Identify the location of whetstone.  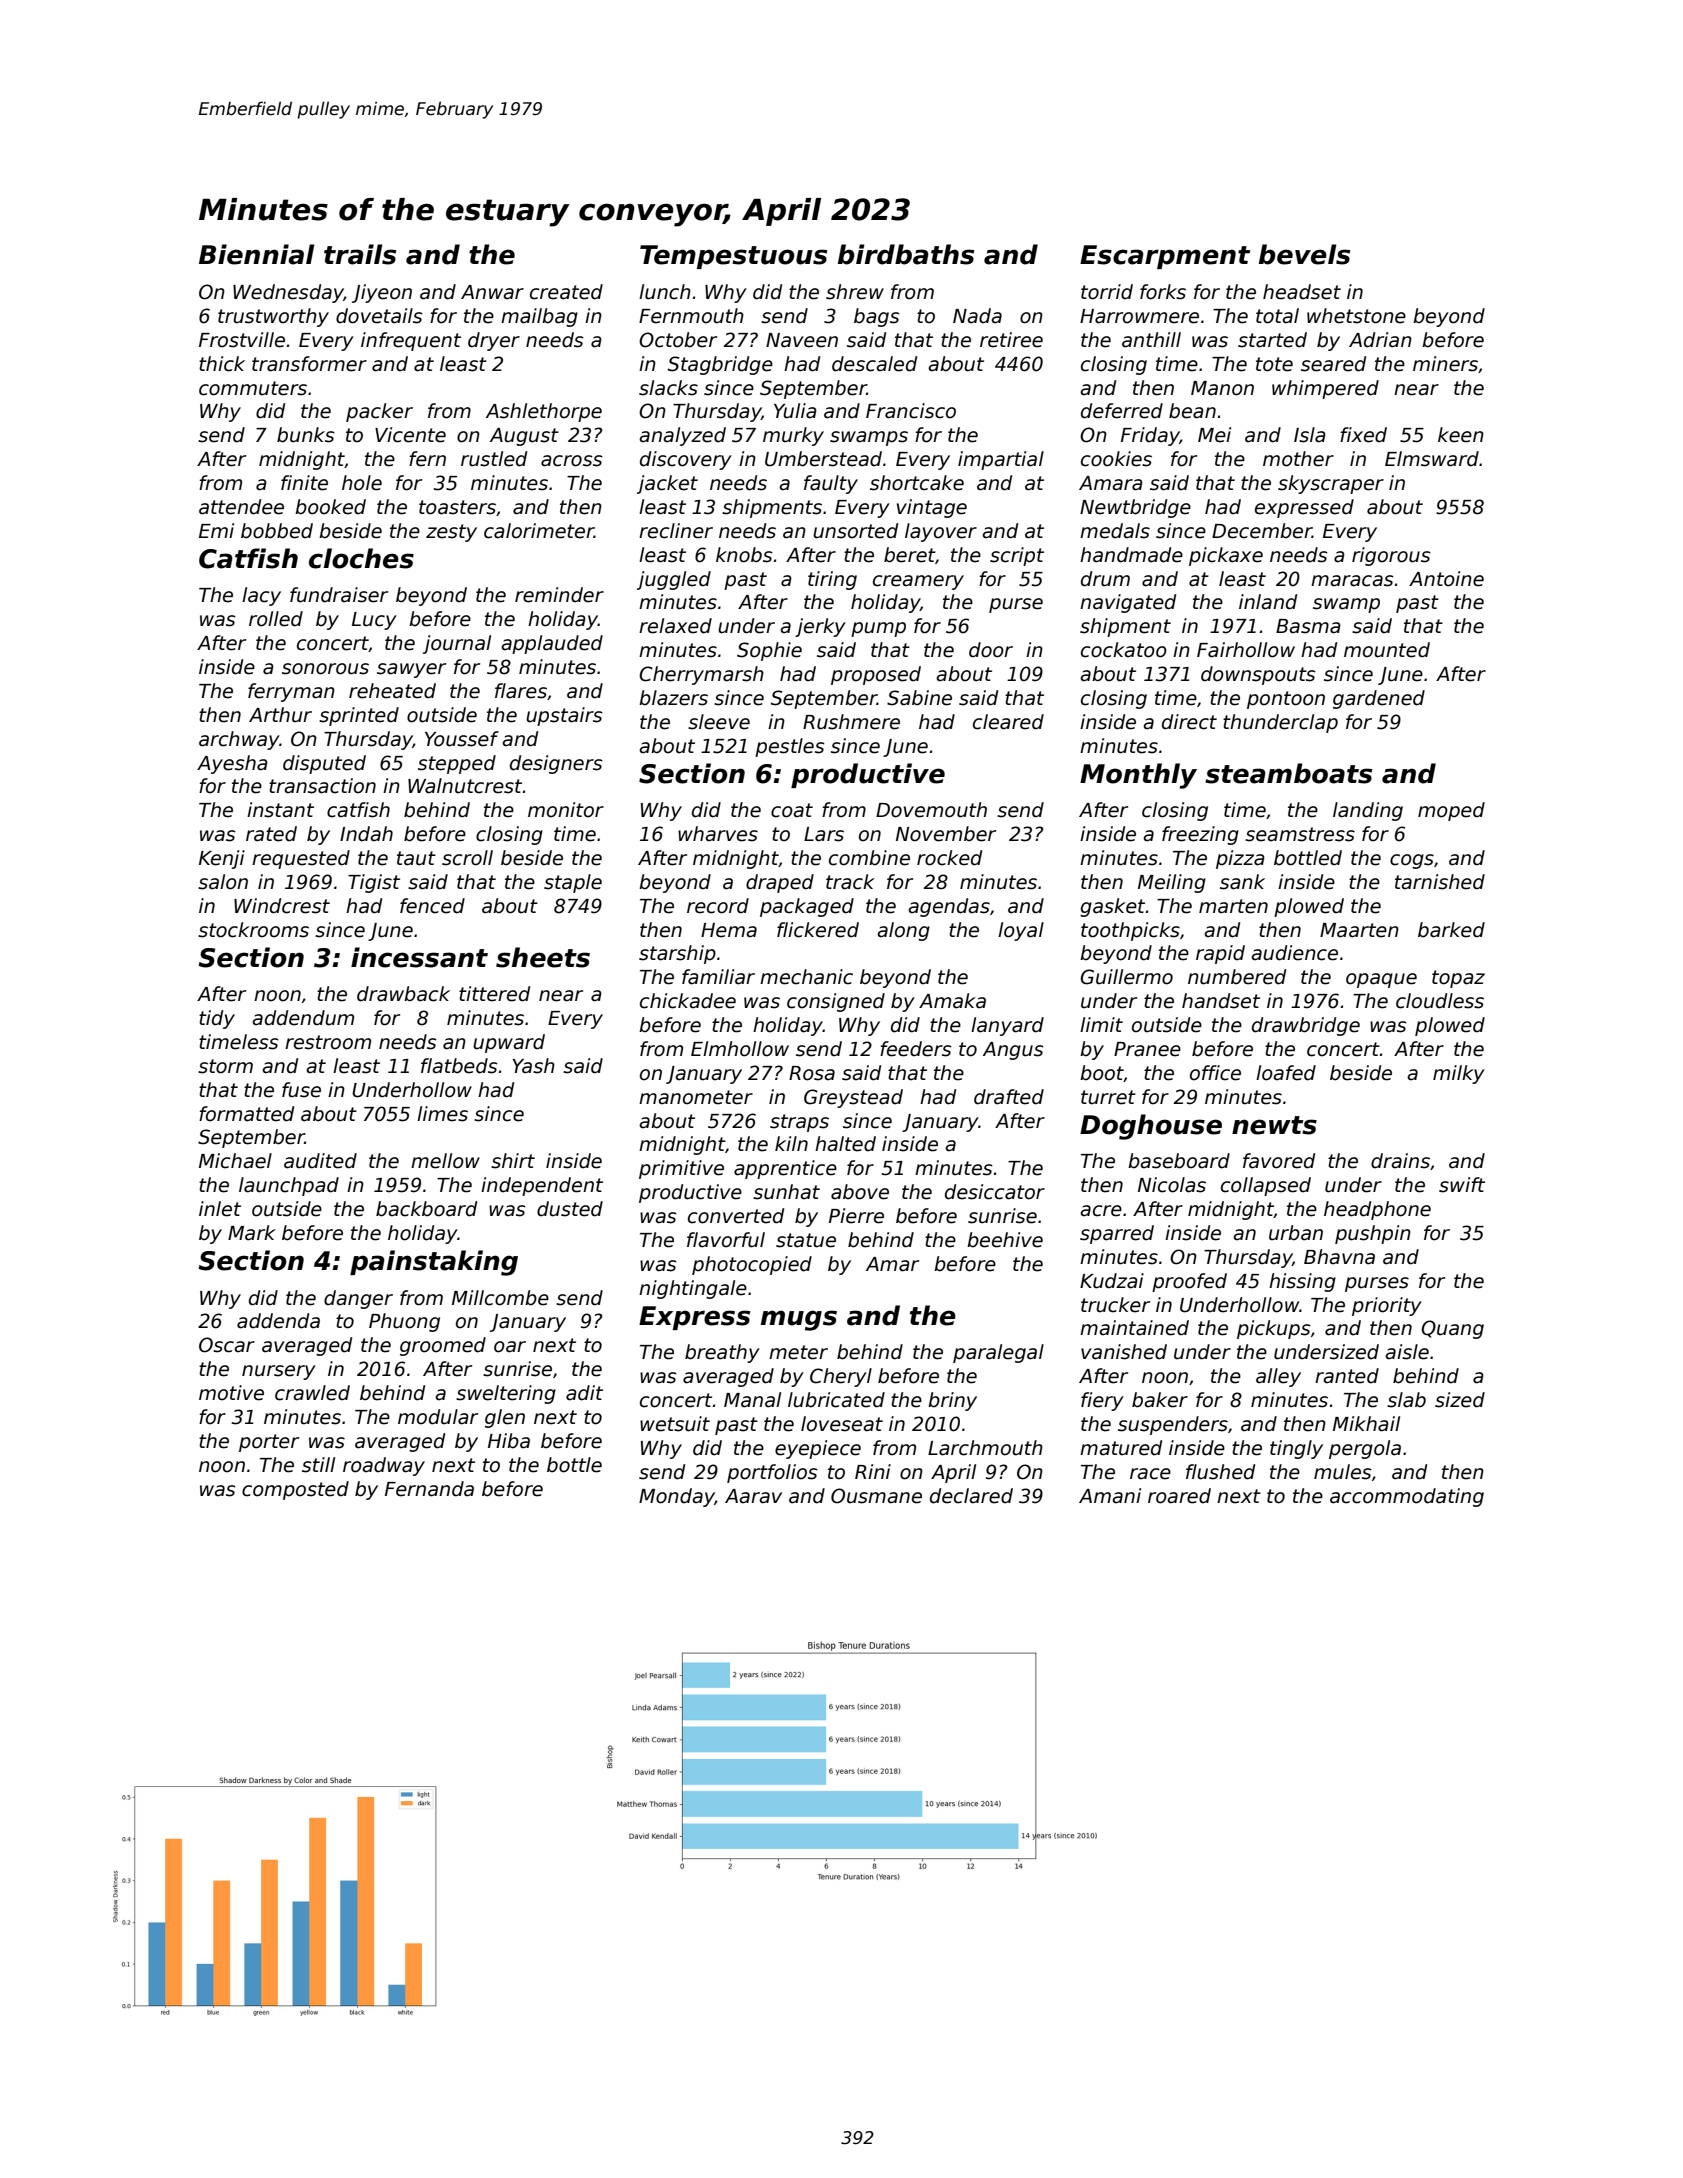
(1356, 316).
